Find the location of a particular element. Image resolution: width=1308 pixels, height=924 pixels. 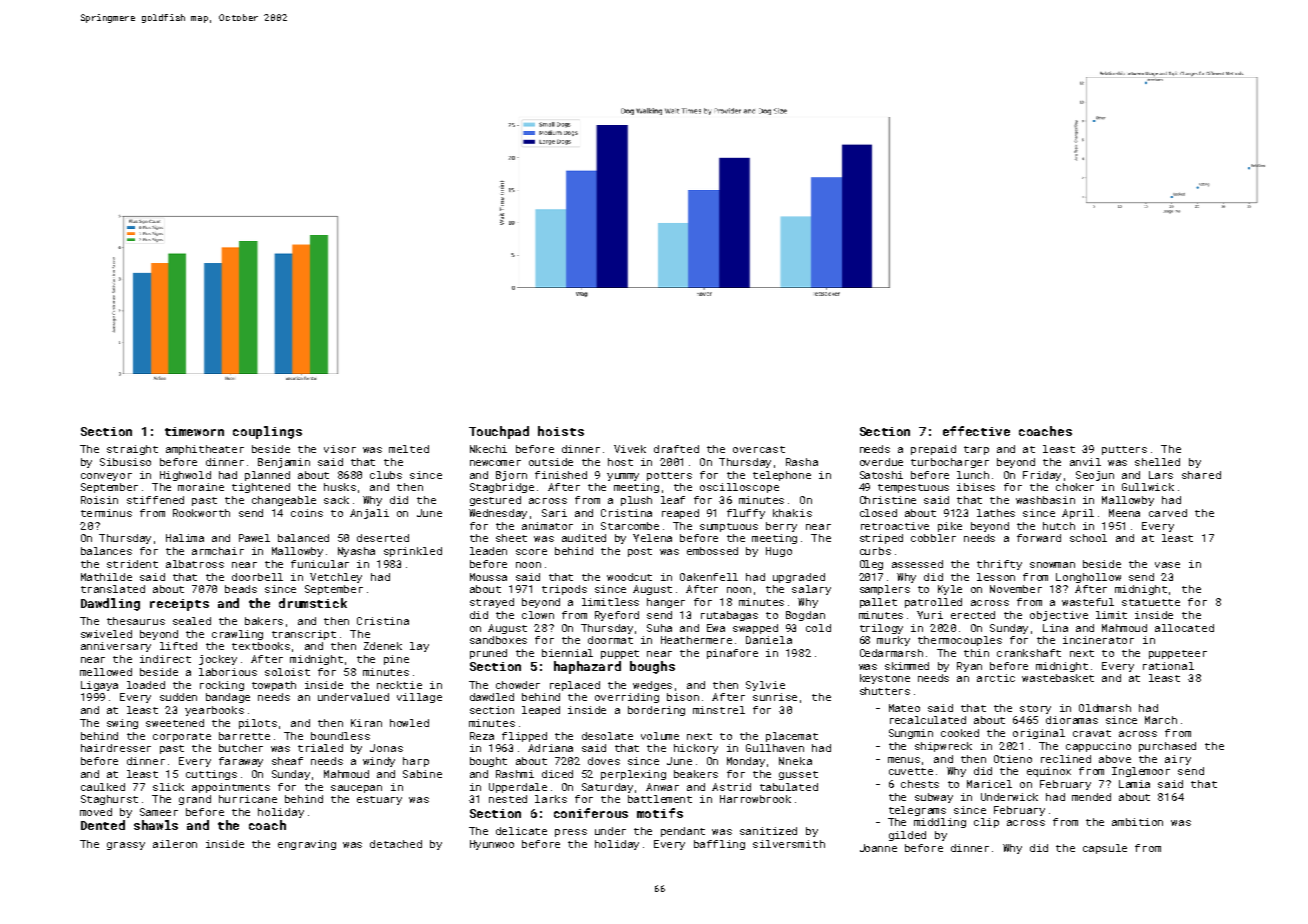

Moussa is located at coordinates (488, 577).
